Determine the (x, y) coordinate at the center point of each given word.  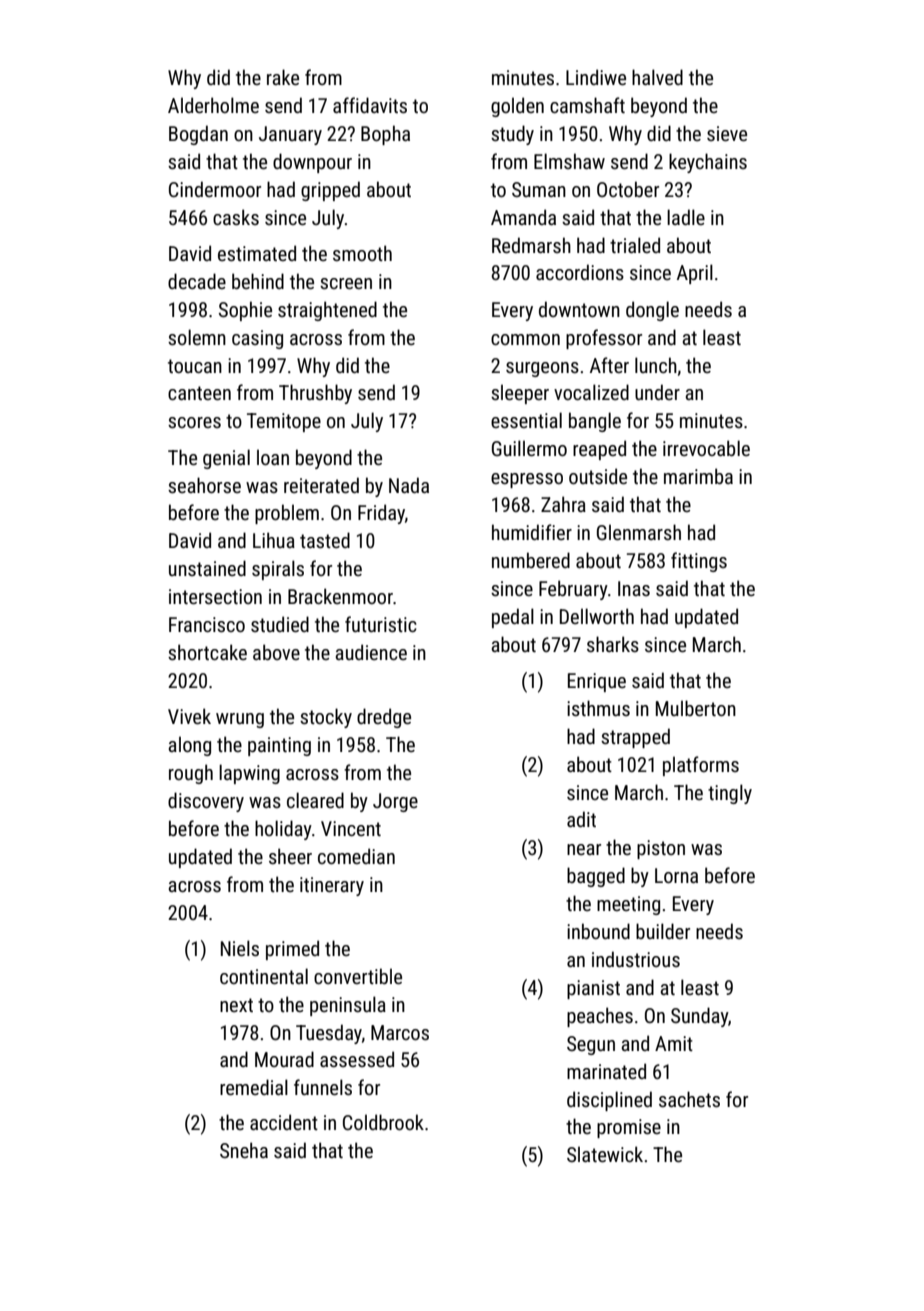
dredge (384, 718)
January (290, 135)
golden (517, 107)
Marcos (400, 1032)
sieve (727, 133)
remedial (254, 1087)
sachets (689, 1099)
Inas (634, 588)
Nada (409, 485)
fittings (699, 562)
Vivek (189, 716)
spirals (278, 570)
